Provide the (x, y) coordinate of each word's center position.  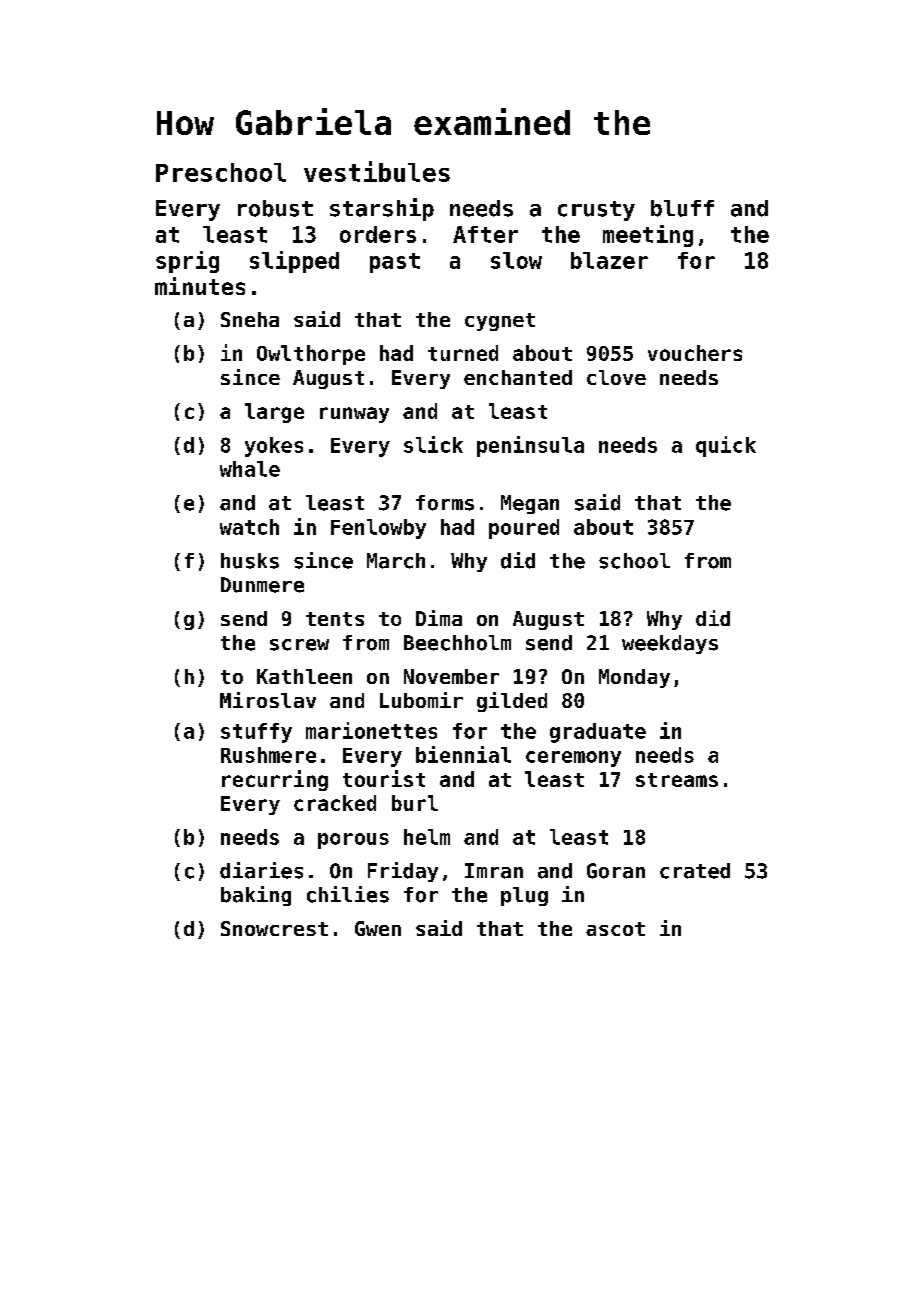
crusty (596, 211)
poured (524, 529)
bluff (682, 208)
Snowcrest (274, 928)
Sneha (250, 319)
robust (275, 208)
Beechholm (457, 643)
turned (463, 353)
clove (616, 377)
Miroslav (268, 700)
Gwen (378, 928)
